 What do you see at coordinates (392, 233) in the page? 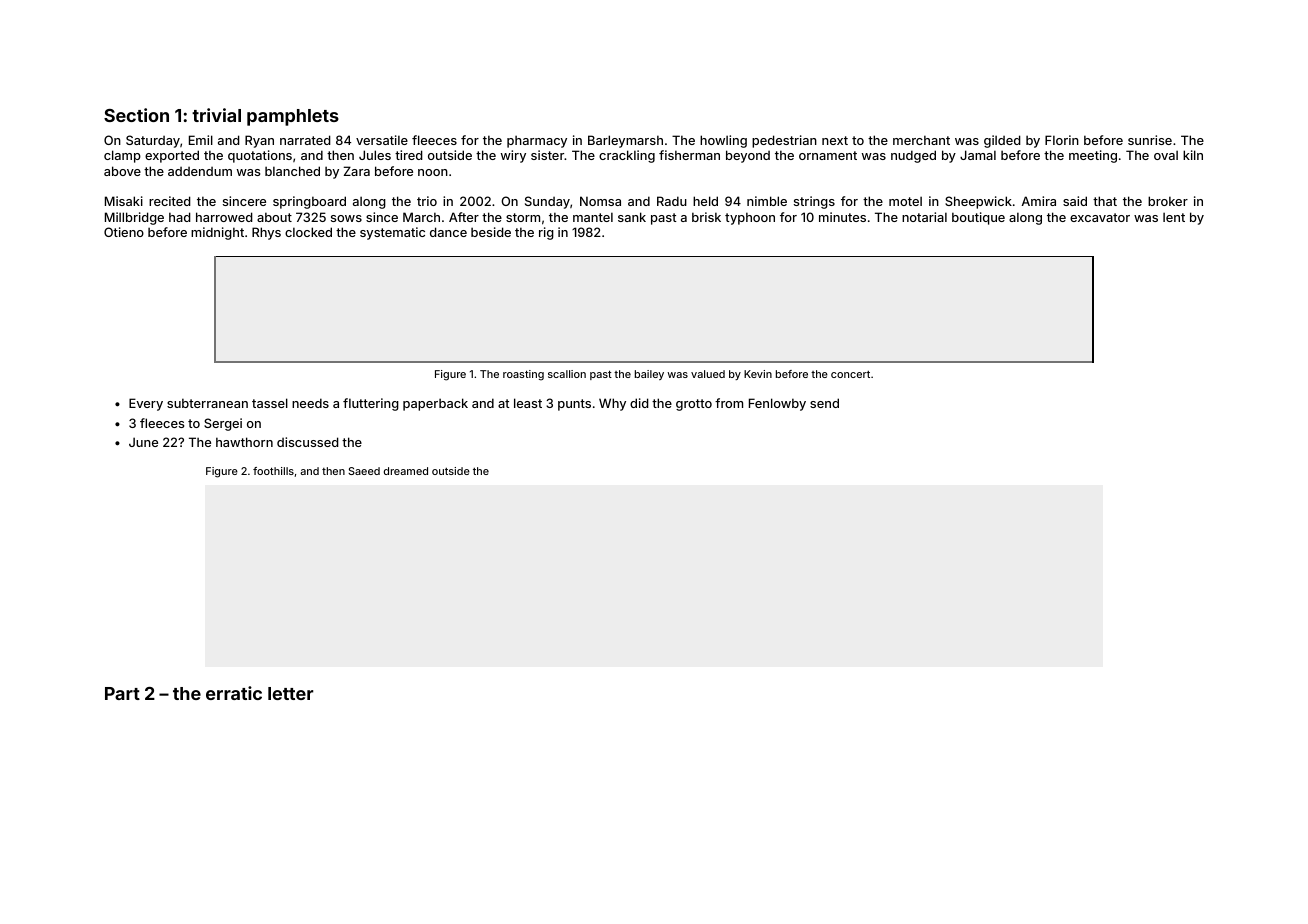
I see `systematic` at bounding box center [392, 233].
